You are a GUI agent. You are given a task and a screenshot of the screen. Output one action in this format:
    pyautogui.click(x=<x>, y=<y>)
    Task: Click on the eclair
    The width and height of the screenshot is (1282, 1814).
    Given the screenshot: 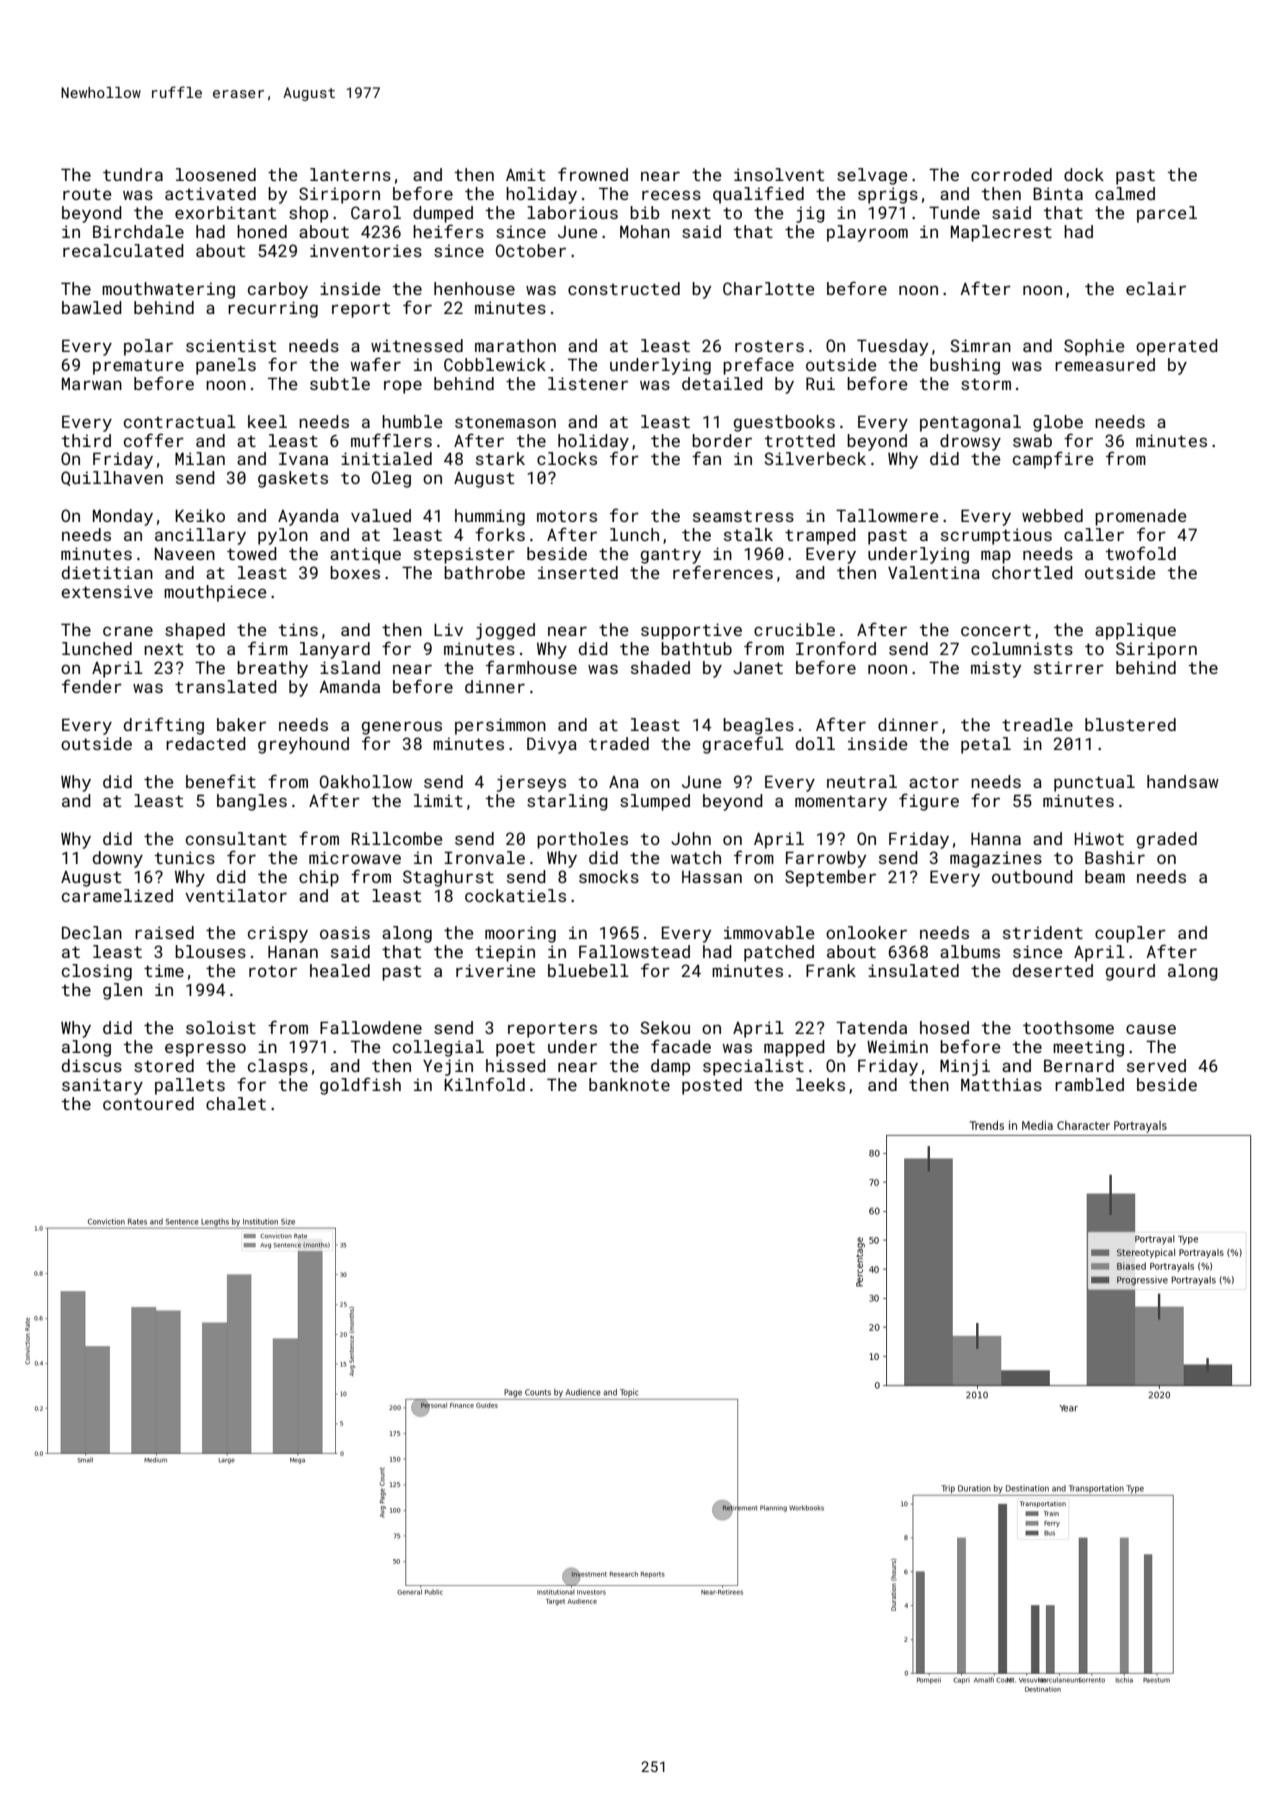 What is the action you would take?
    pyautogui.click(x=1156, y=288)
